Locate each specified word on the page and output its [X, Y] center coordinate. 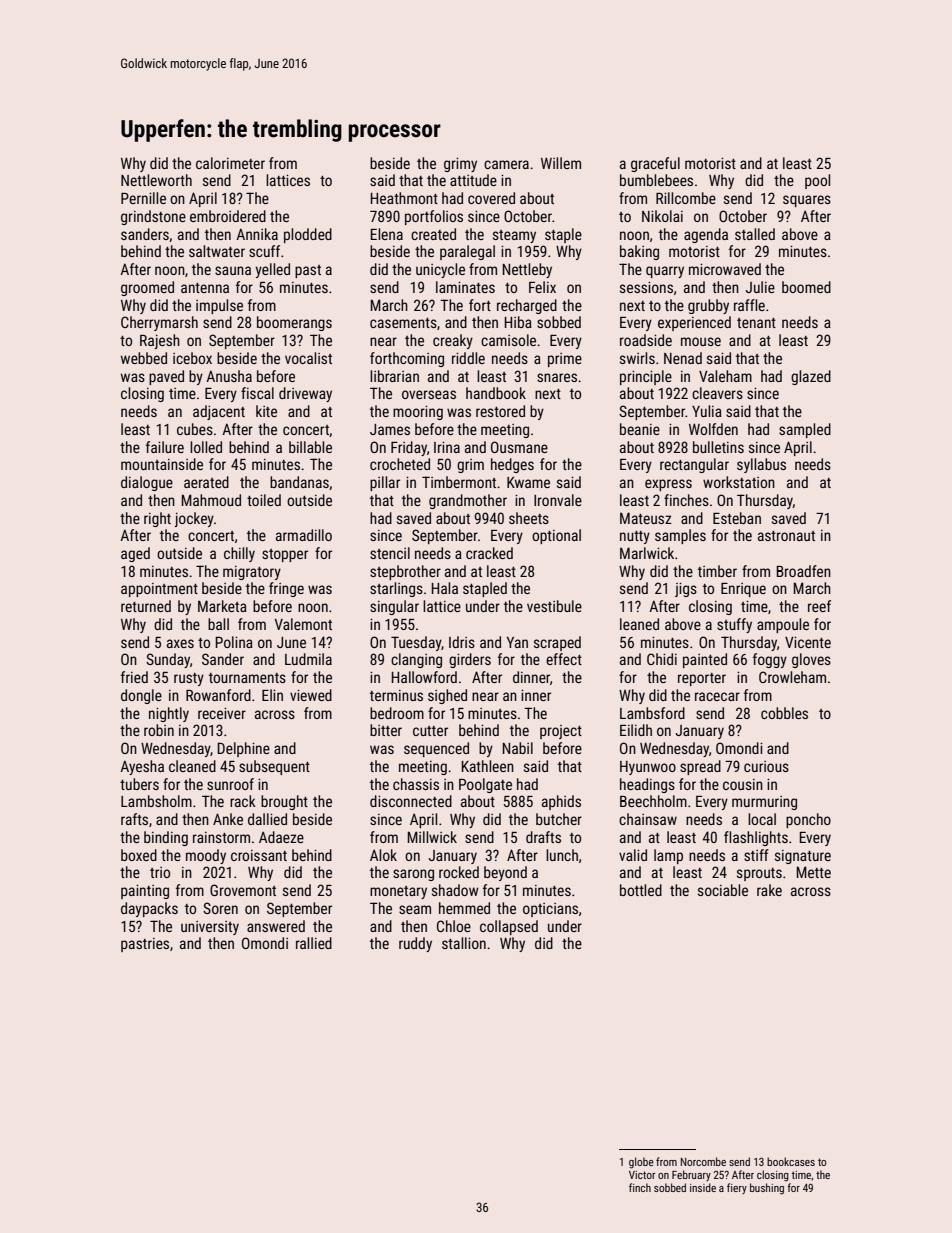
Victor [642, 1175]
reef [819, 606]
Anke [228, 819]
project [561, 732]
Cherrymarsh [159, 323]
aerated [206, 482]
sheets [529, 518]
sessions [646, 287]
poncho [808, 820]
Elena [386, 234]
